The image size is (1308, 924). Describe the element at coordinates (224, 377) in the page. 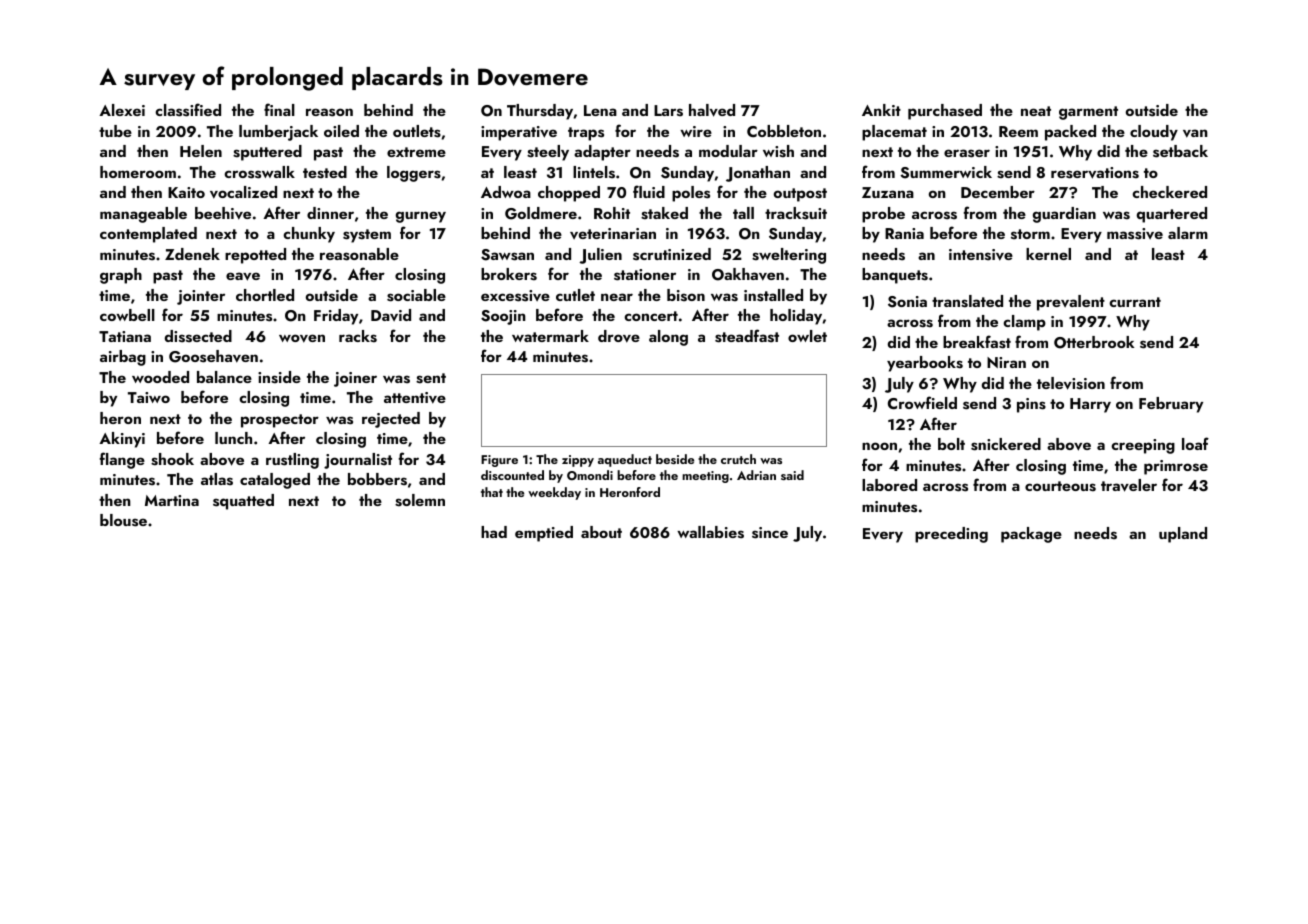

I see `balance` at that location.
